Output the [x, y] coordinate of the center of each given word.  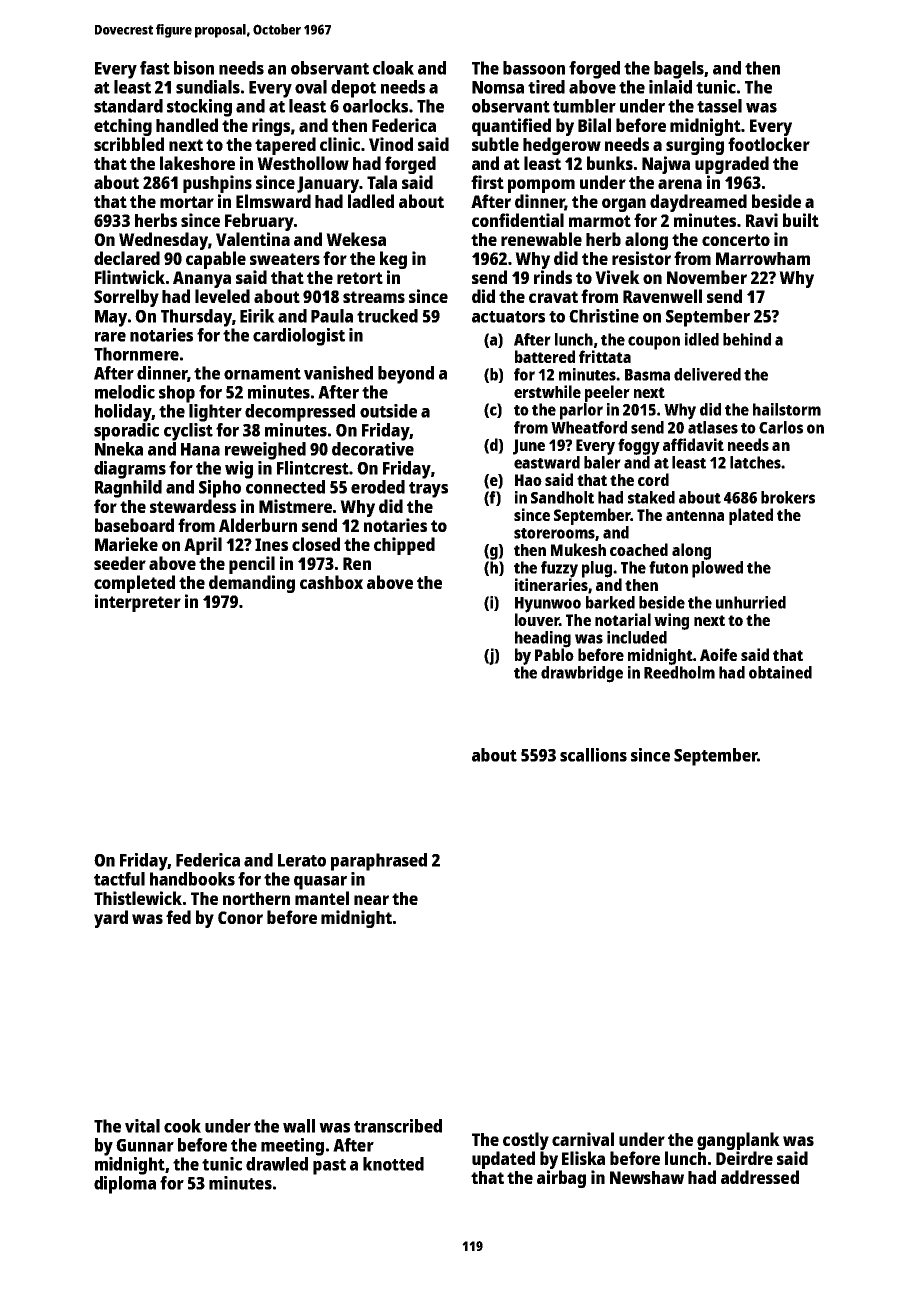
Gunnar [145, 1145]
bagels [679, 70]
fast [155, 68]
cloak [393, 68]
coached [639, 549]
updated [503, 1160]
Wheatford [589, 427]
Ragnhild [128, 489]
